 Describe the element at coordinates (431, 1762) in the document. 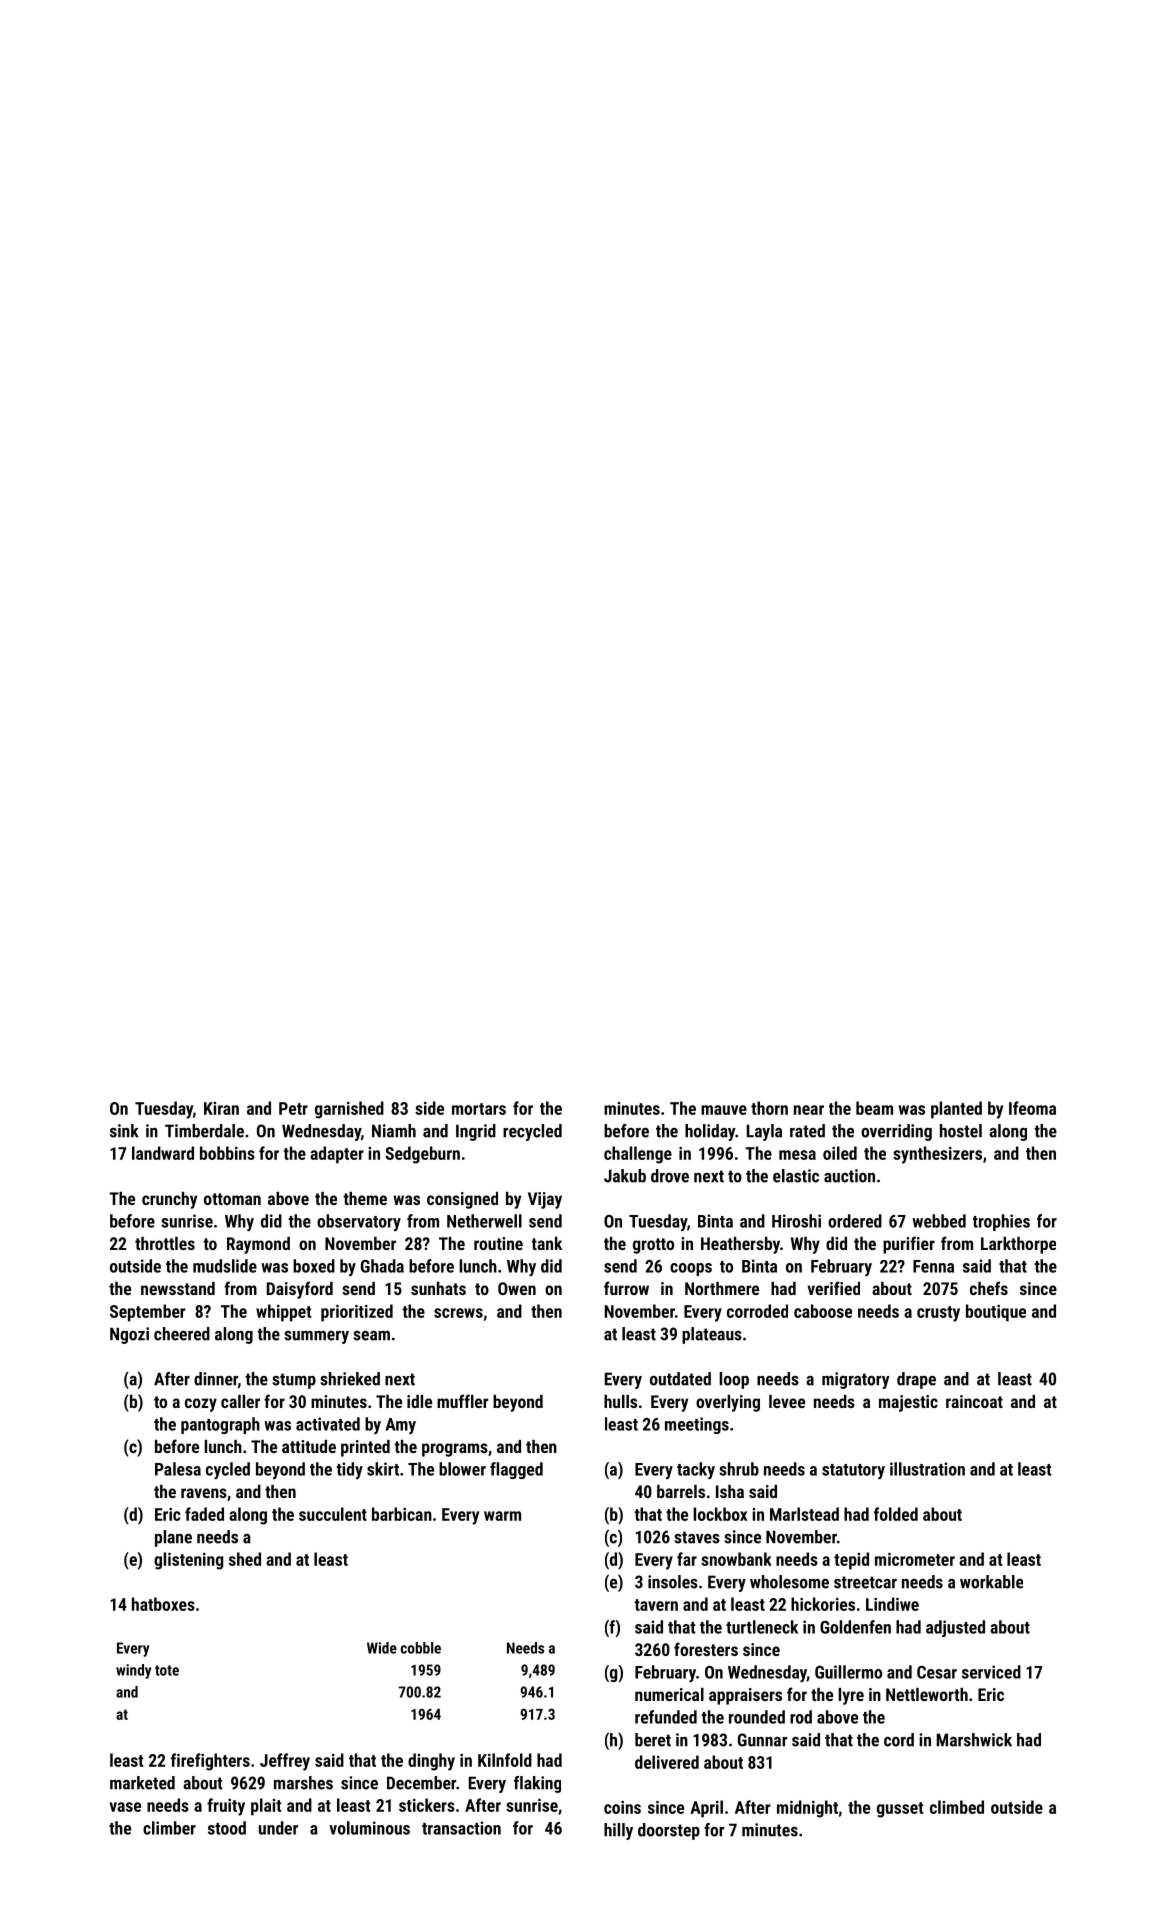

I see `dinghy` at that location.
